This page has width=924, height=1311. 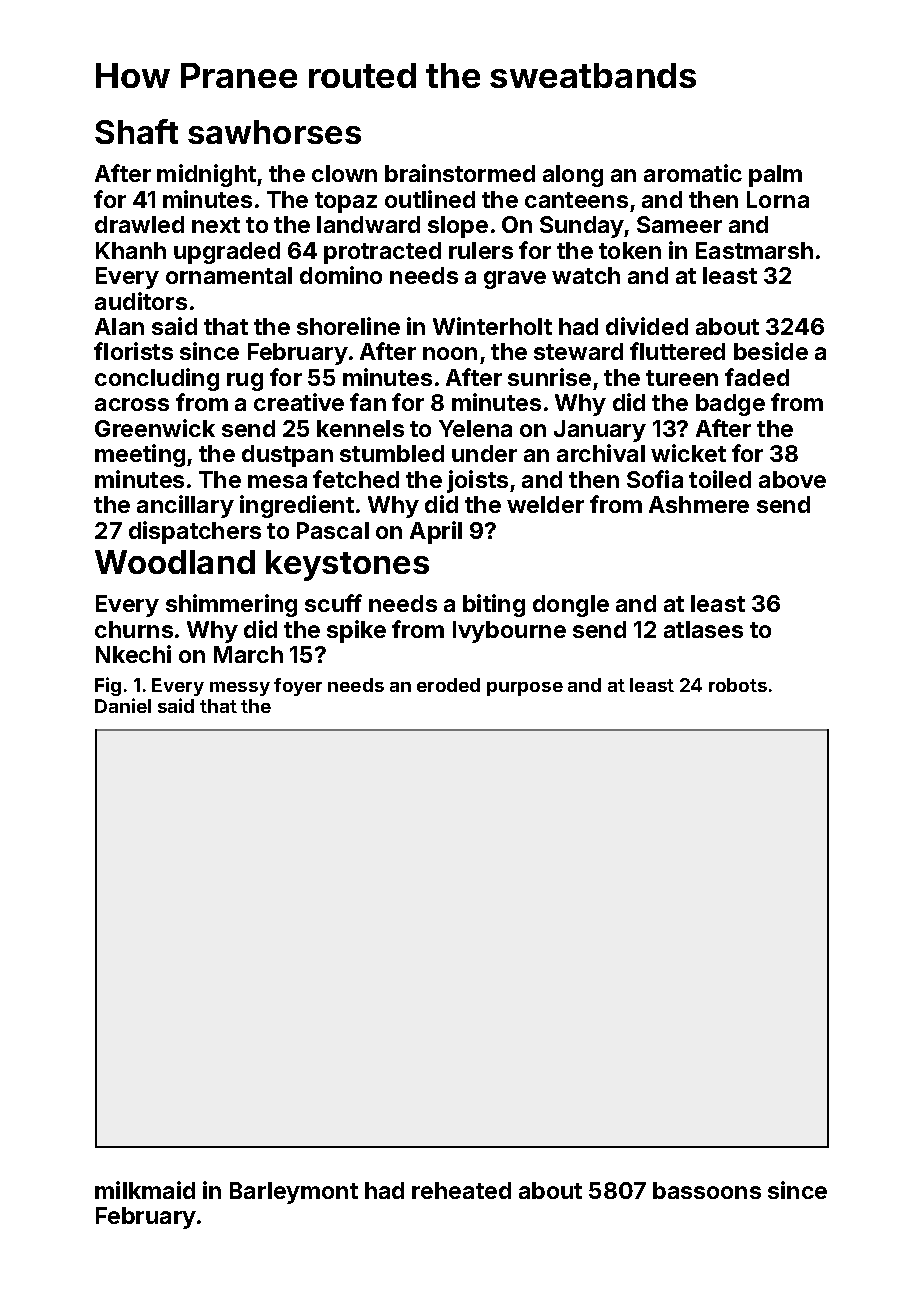 What do you see at coordinates (123, 705) in the page?
I see `Daniel` at bounding box center [123, 705].
